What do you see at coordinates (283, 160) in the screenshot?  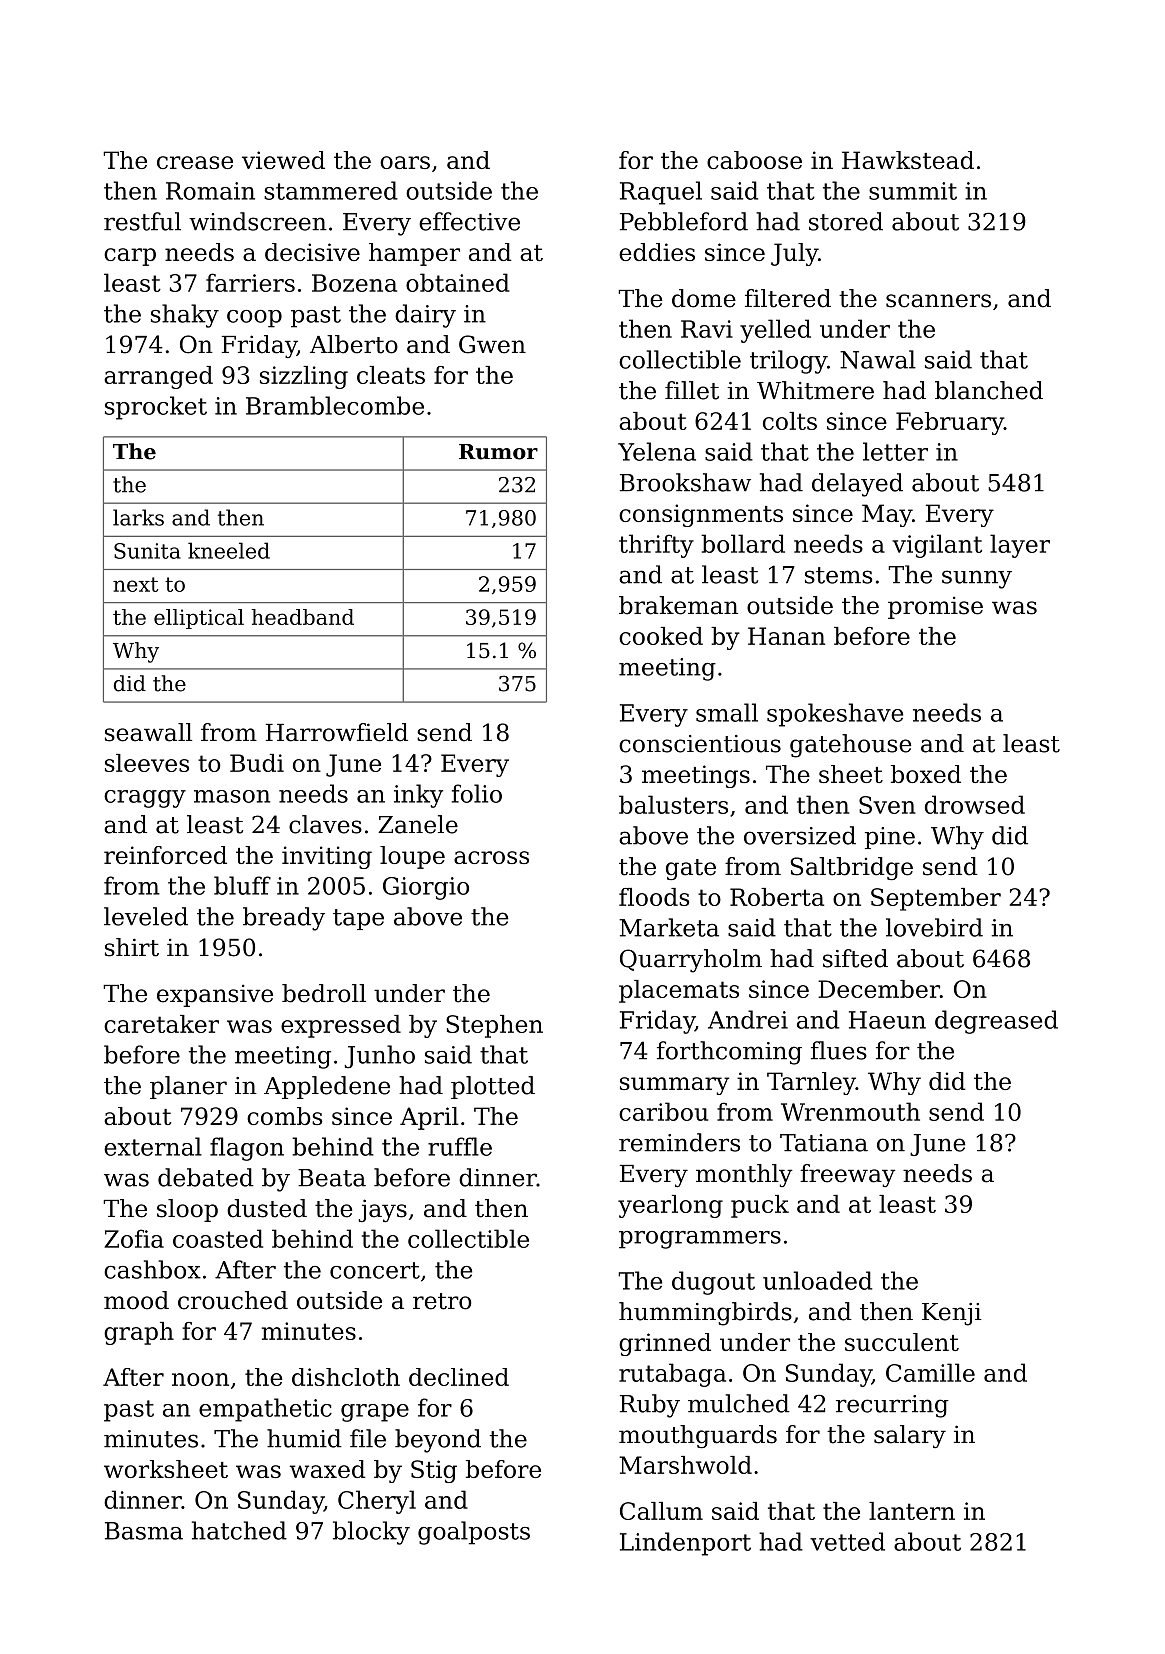 I see `viewed` at bounding box center [283, 160].
